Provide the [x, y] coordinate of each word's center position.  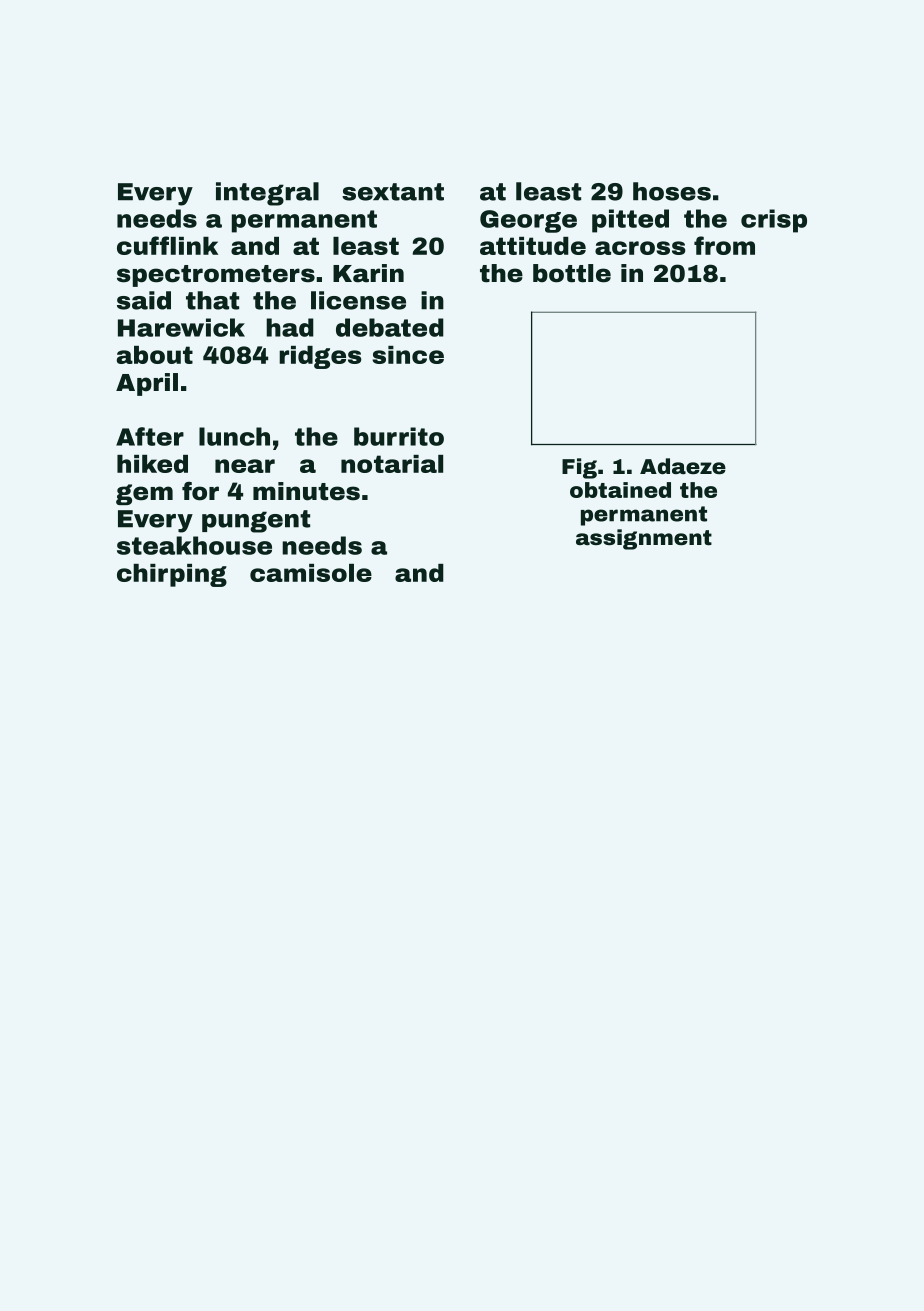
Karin [368, 273]
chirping [172, 575]
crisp [774, 221]
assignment [644, 539]
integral [267, 194]
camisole [311, 573]
